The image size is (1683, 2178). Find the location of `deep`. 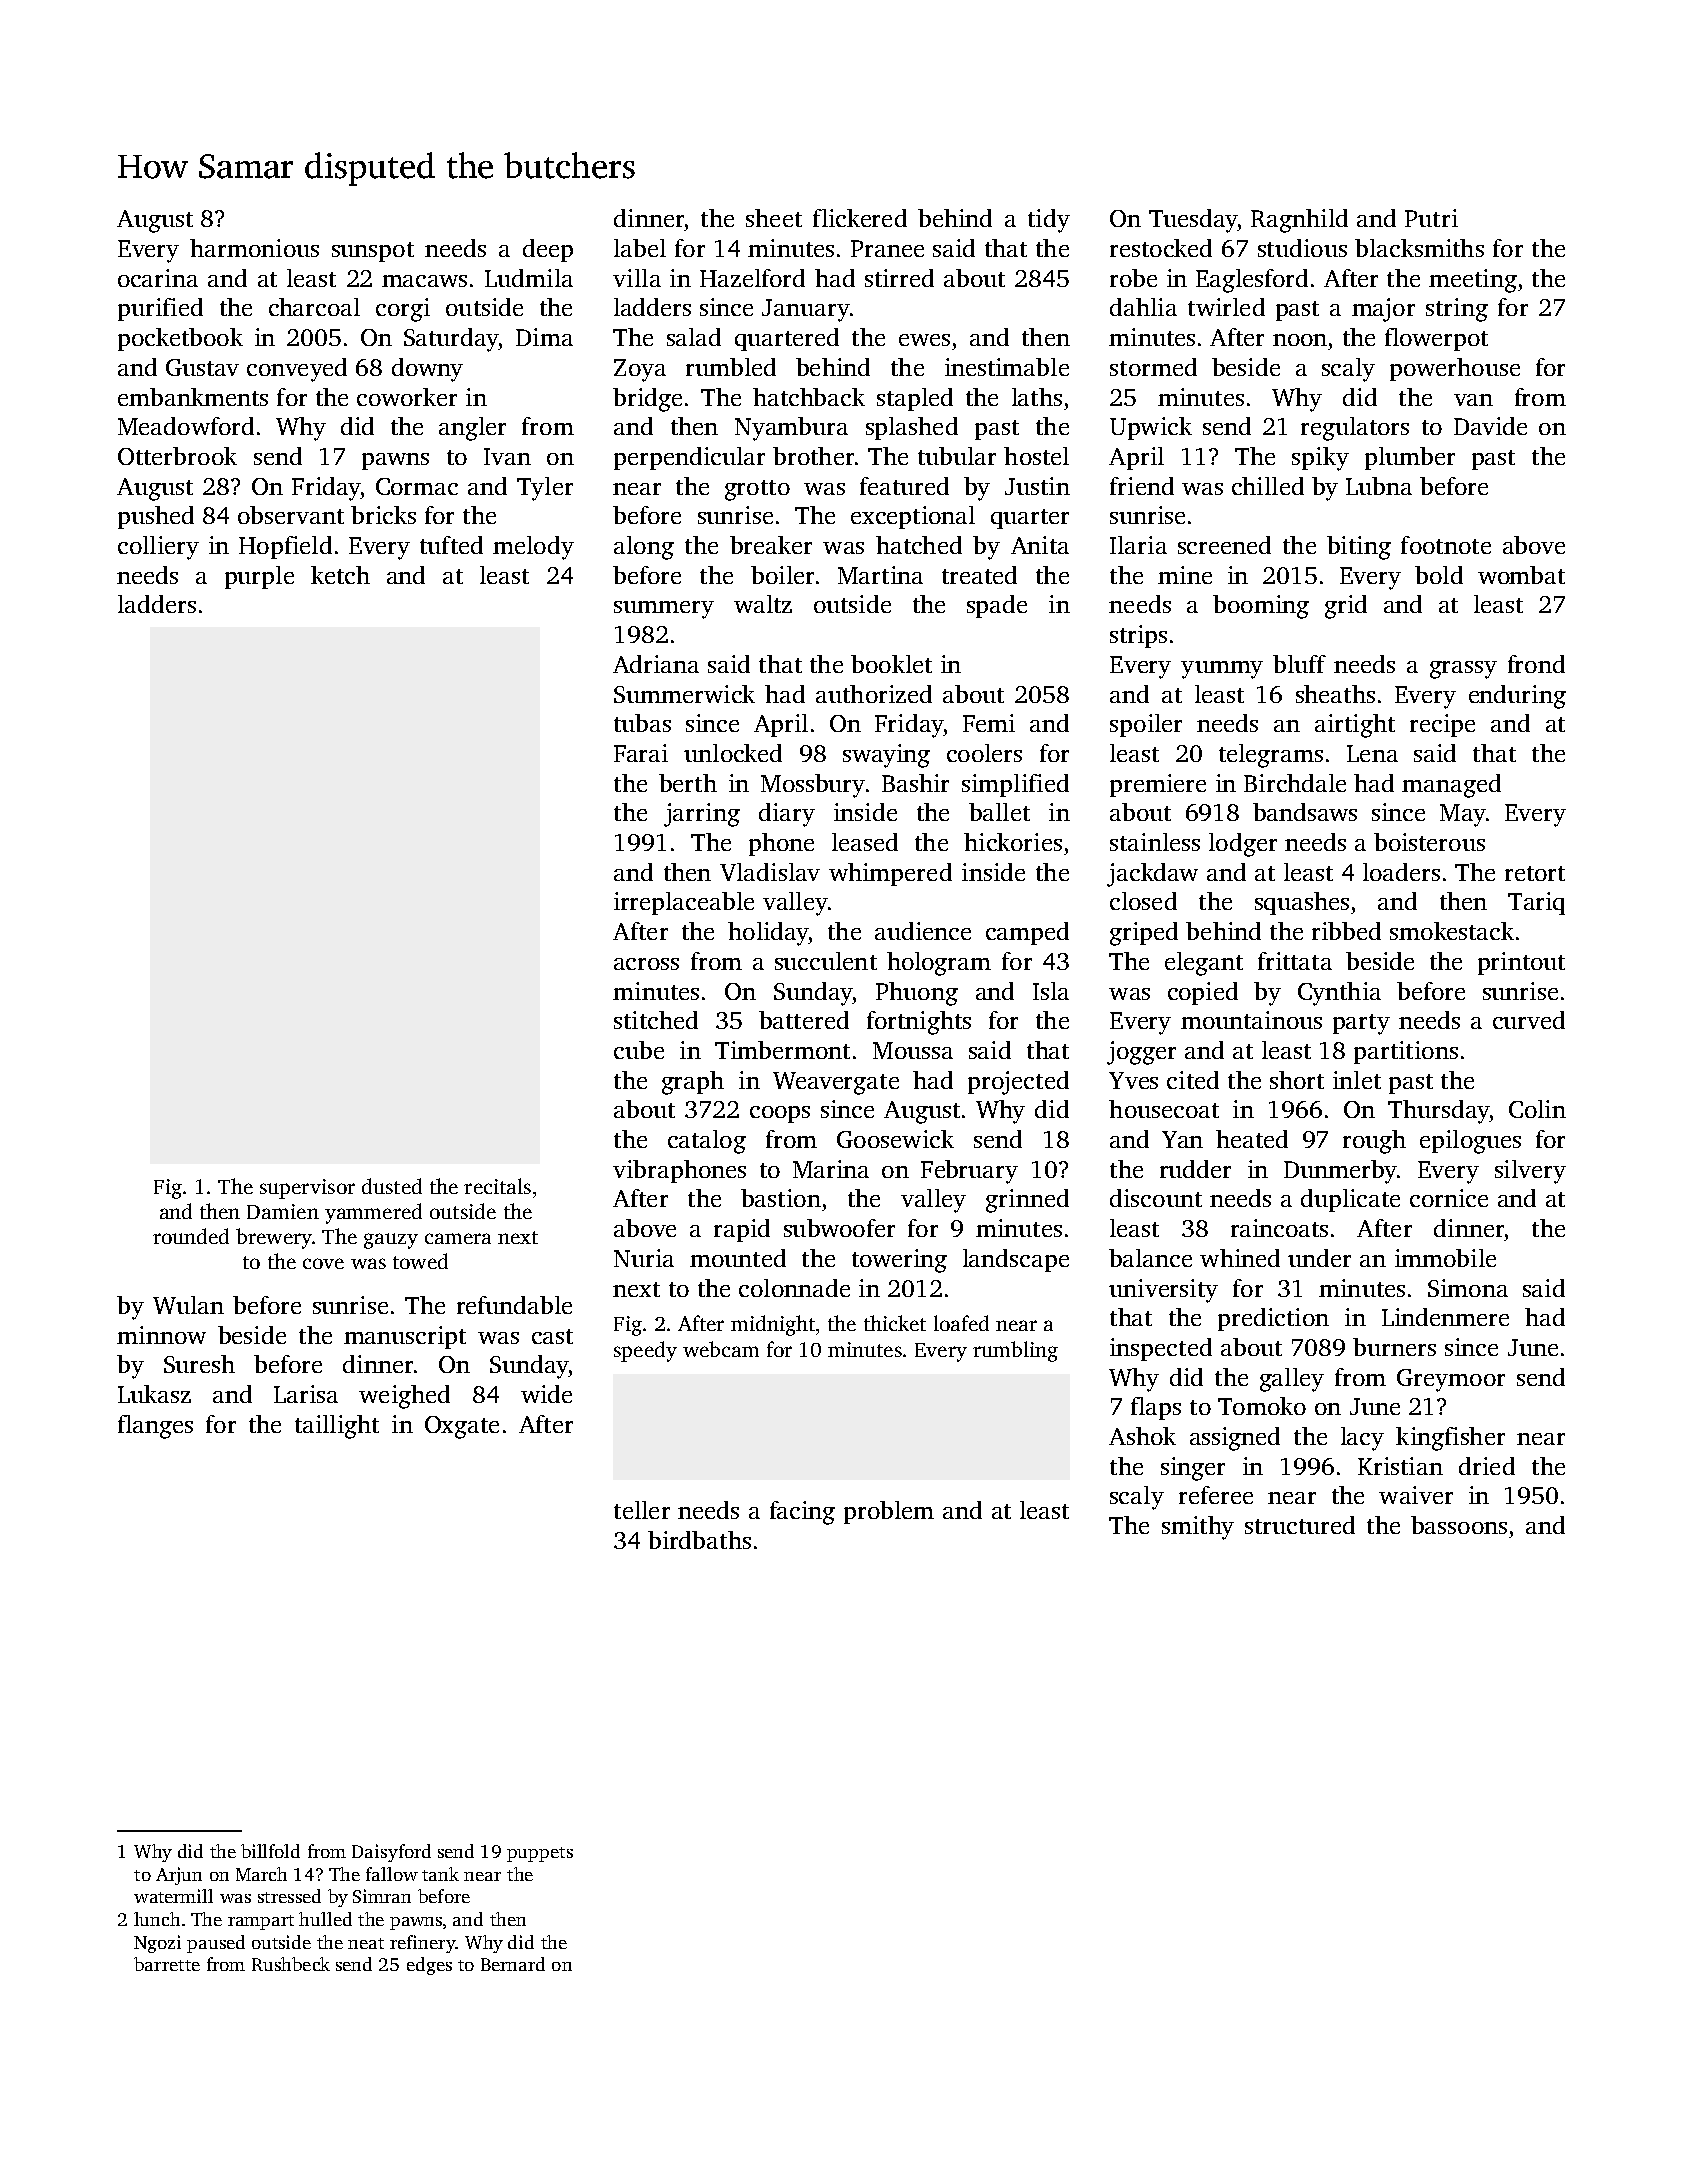

deep is located at coordinates (548, 250).
